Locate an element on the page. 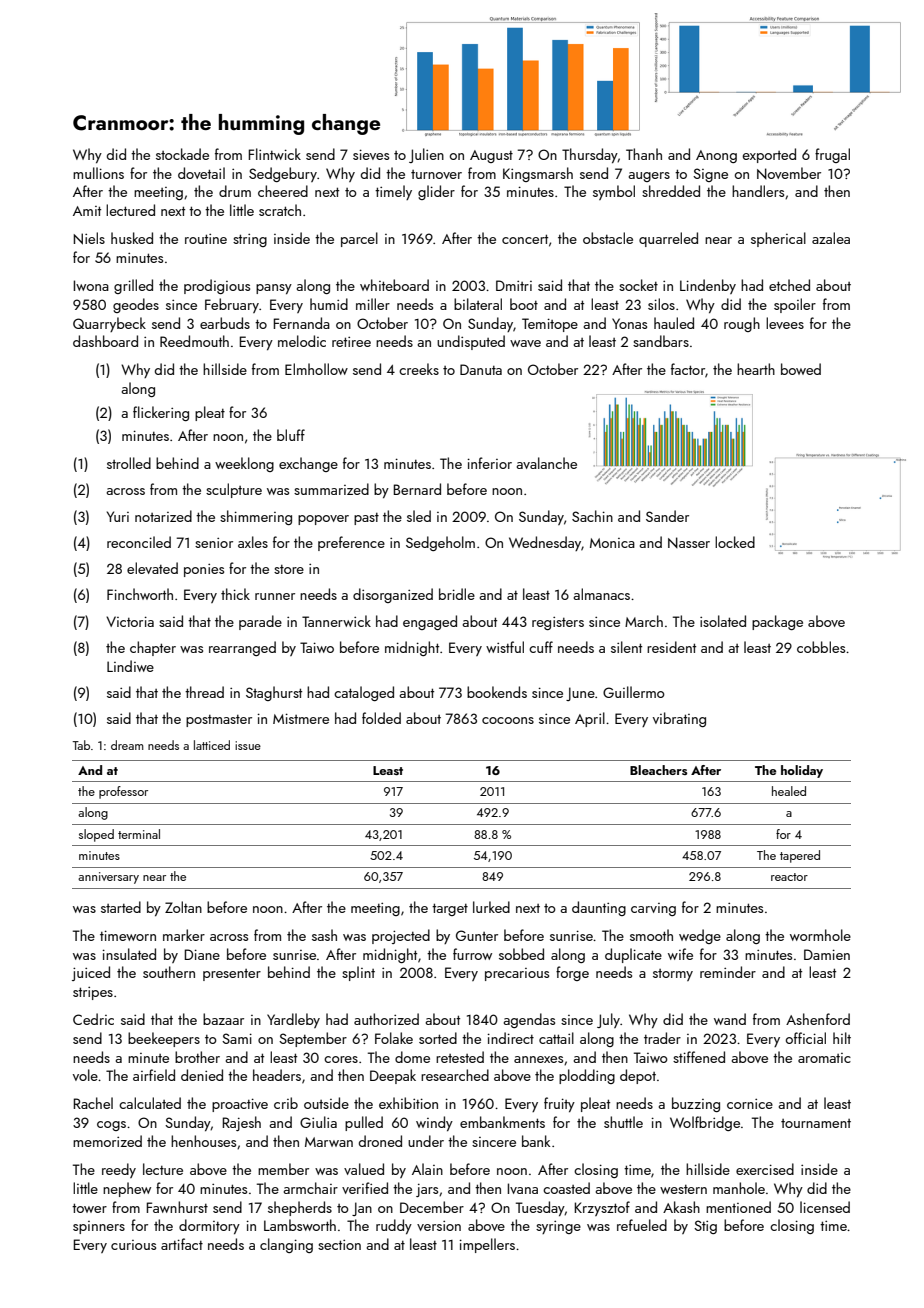  silent is located at coordinates (626, 647).
